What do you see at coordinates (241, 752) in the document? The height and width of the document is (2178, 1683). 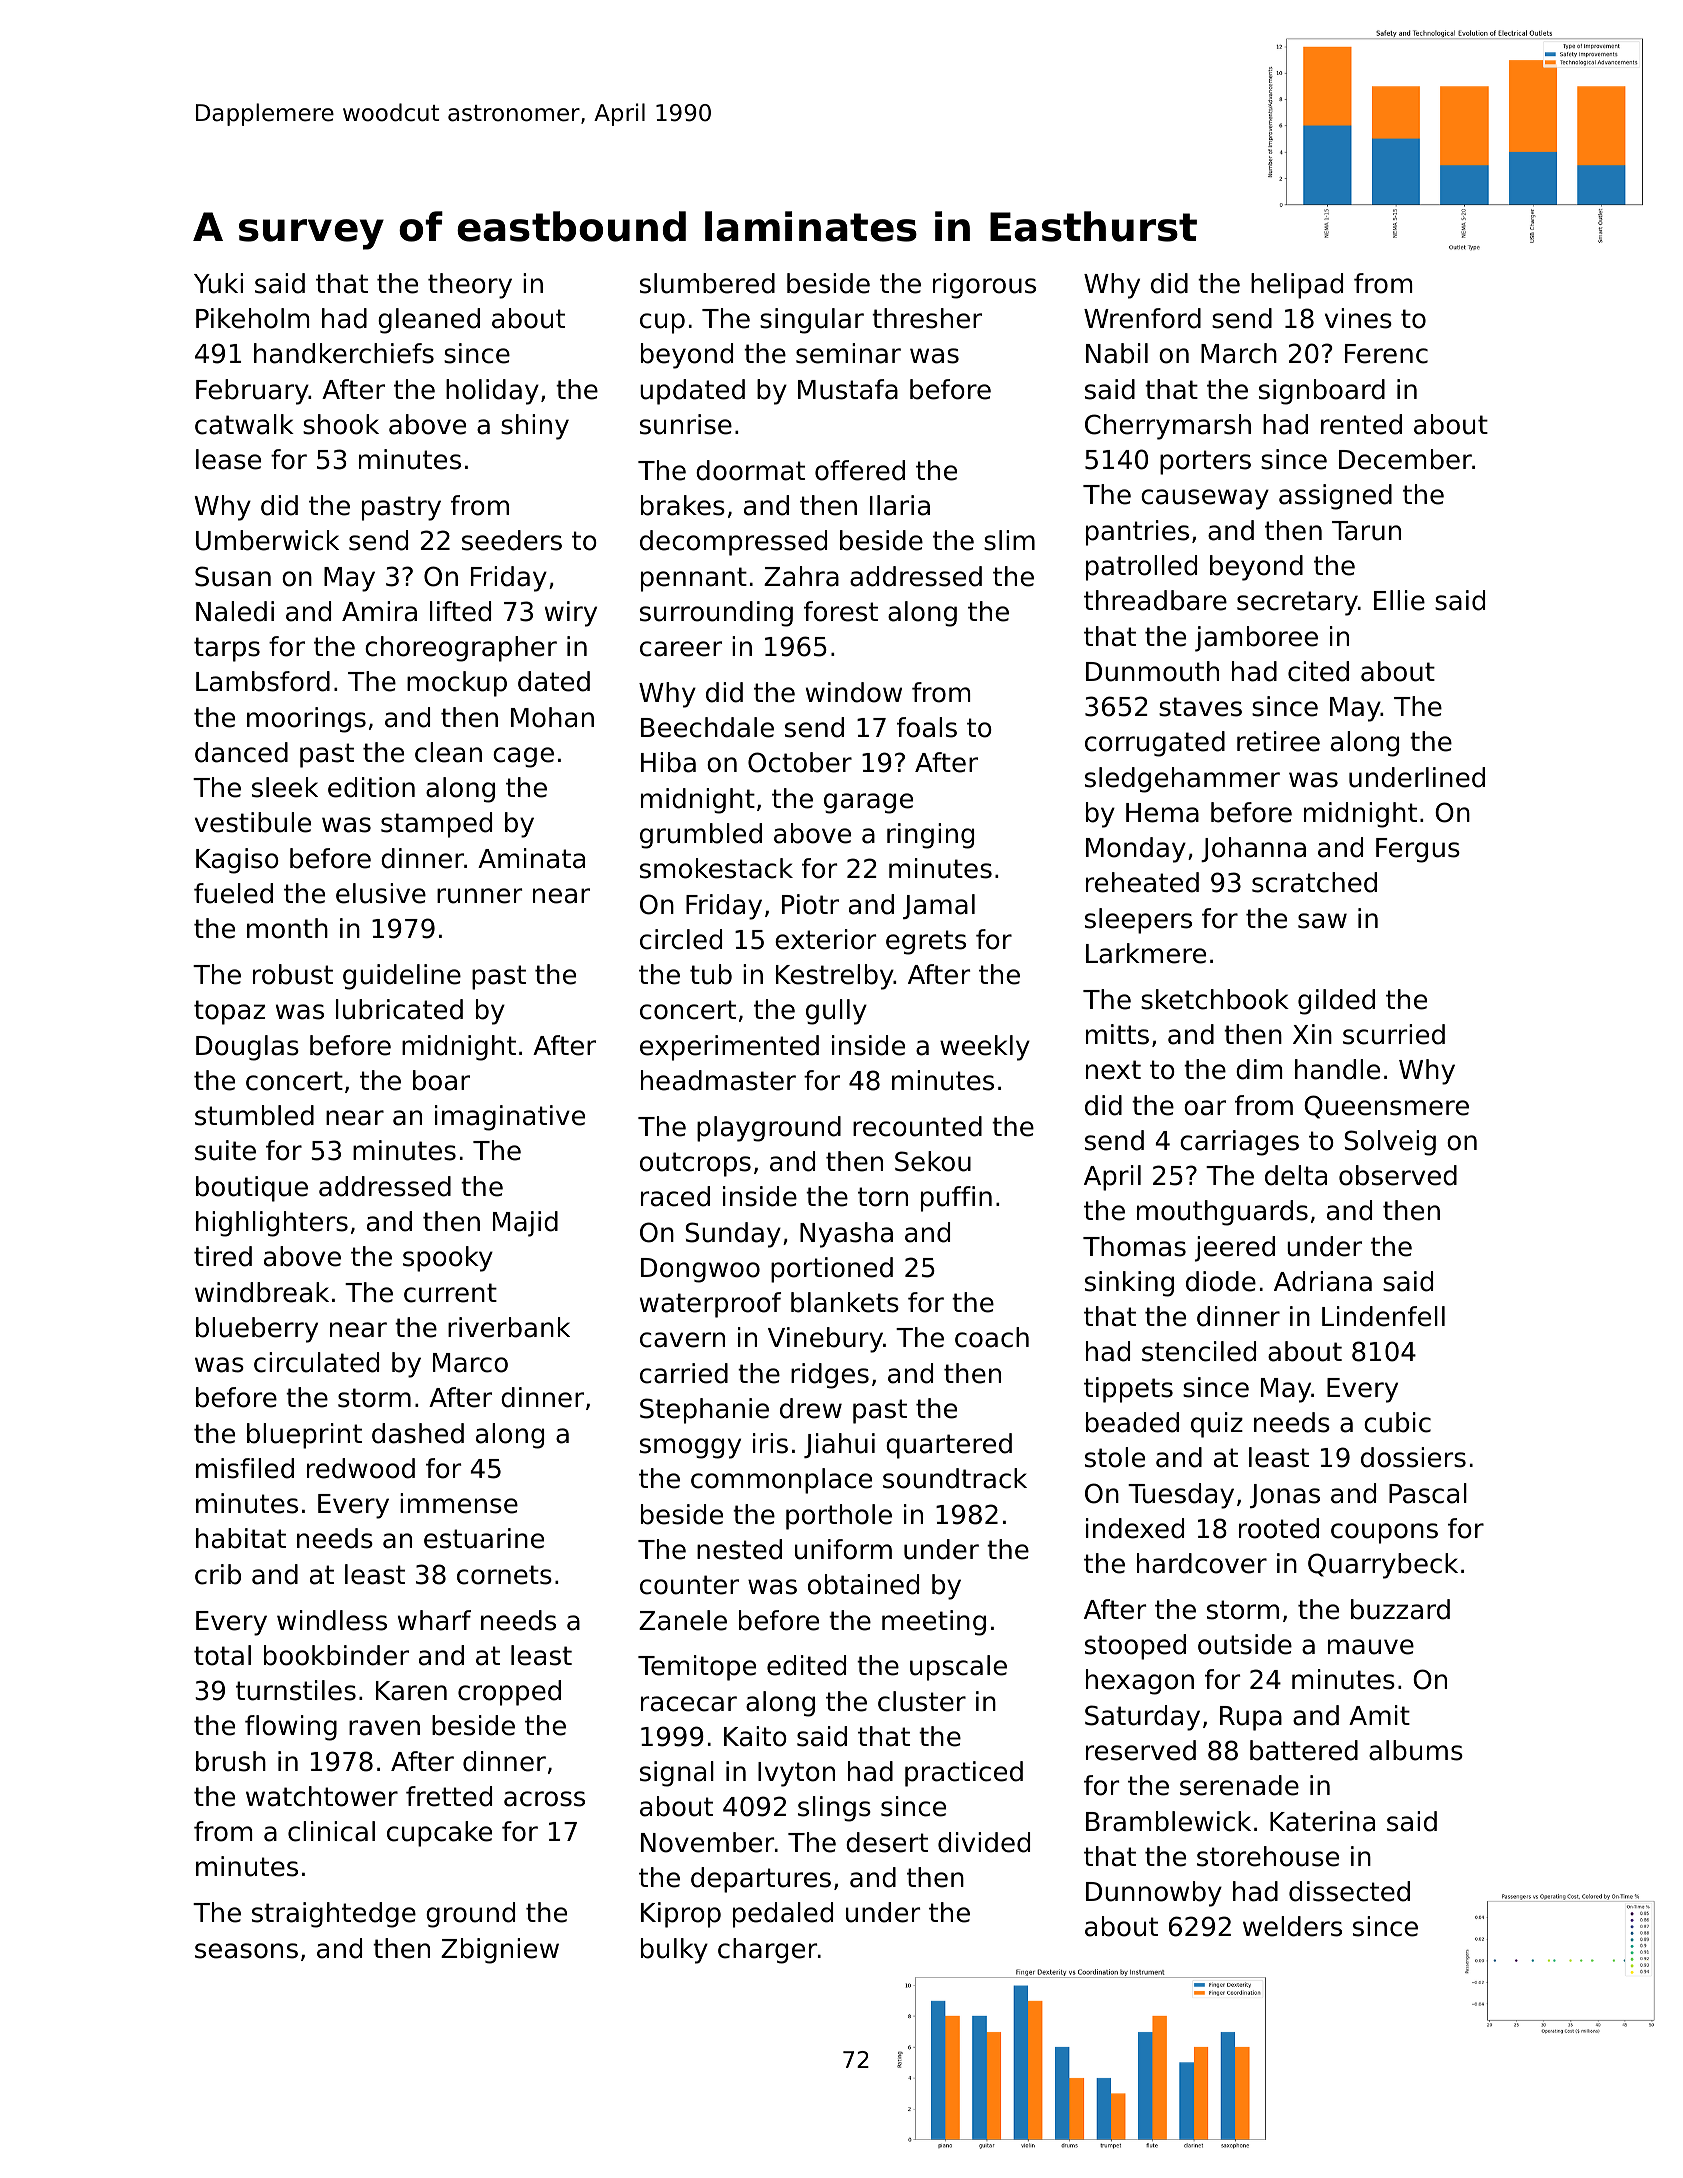 I see `danced` at bounding box center [241, 752].
